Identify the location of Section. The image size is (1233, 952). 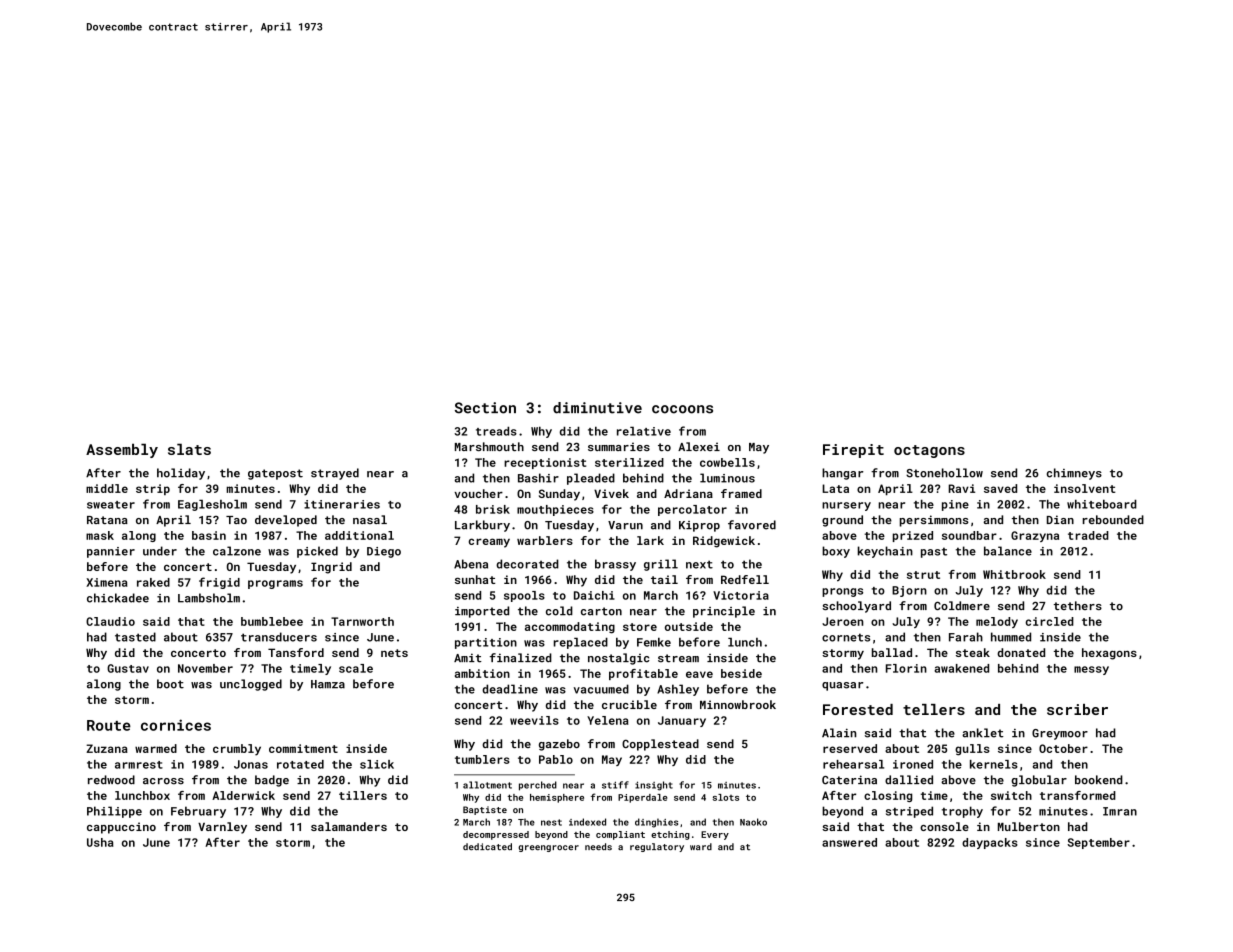
(485, 408).
